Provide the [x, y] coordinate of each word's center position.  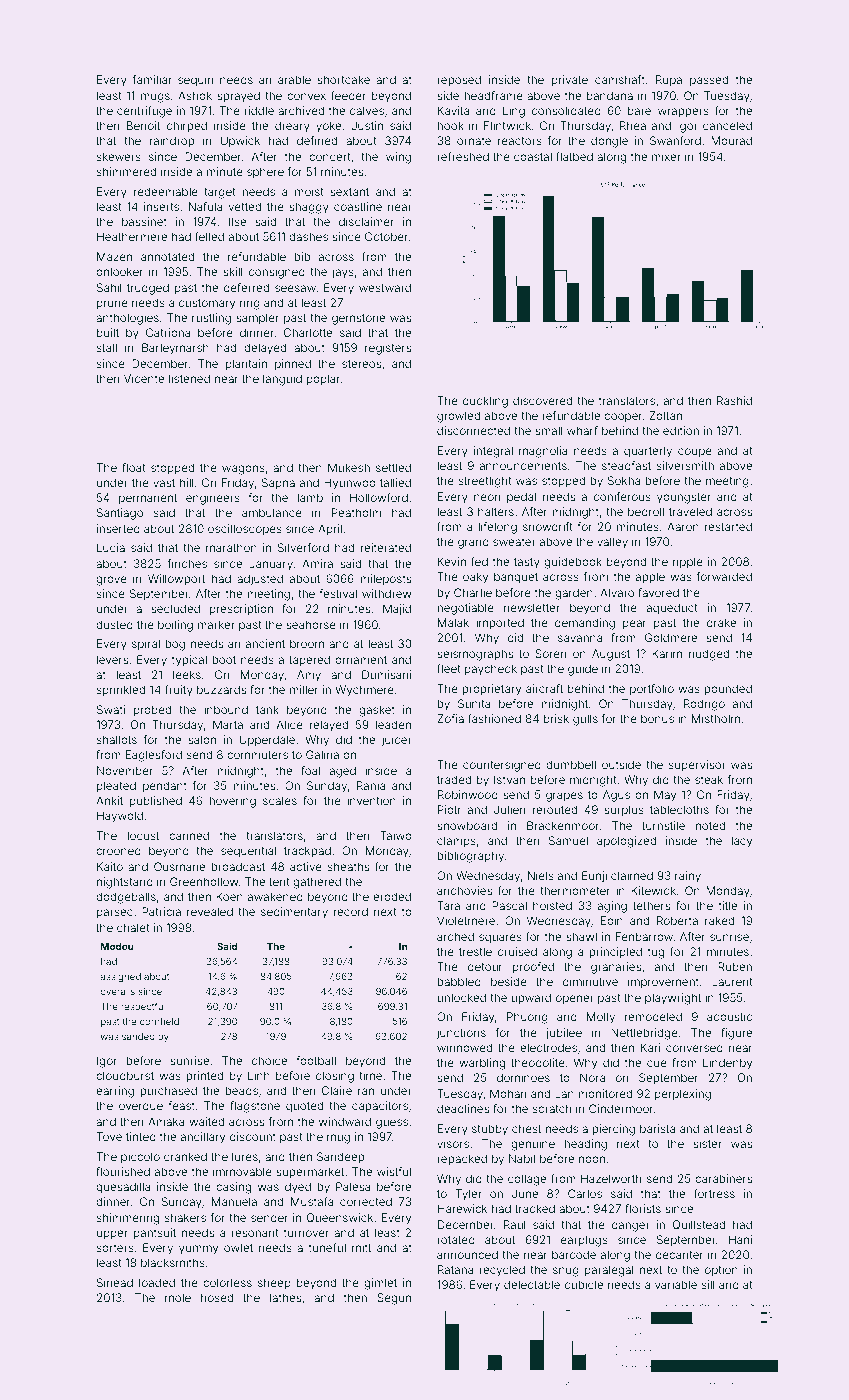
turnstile [663, 825]
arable [294, 79]
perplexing [683, 1095]
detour [485, 966]
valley [612, 543]
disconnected [473, 430]
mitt [361, 1247]
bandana [610, 95]
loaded [157, 1282]
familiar [152, 79]
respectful [143, 1007]
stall [107, 347]
